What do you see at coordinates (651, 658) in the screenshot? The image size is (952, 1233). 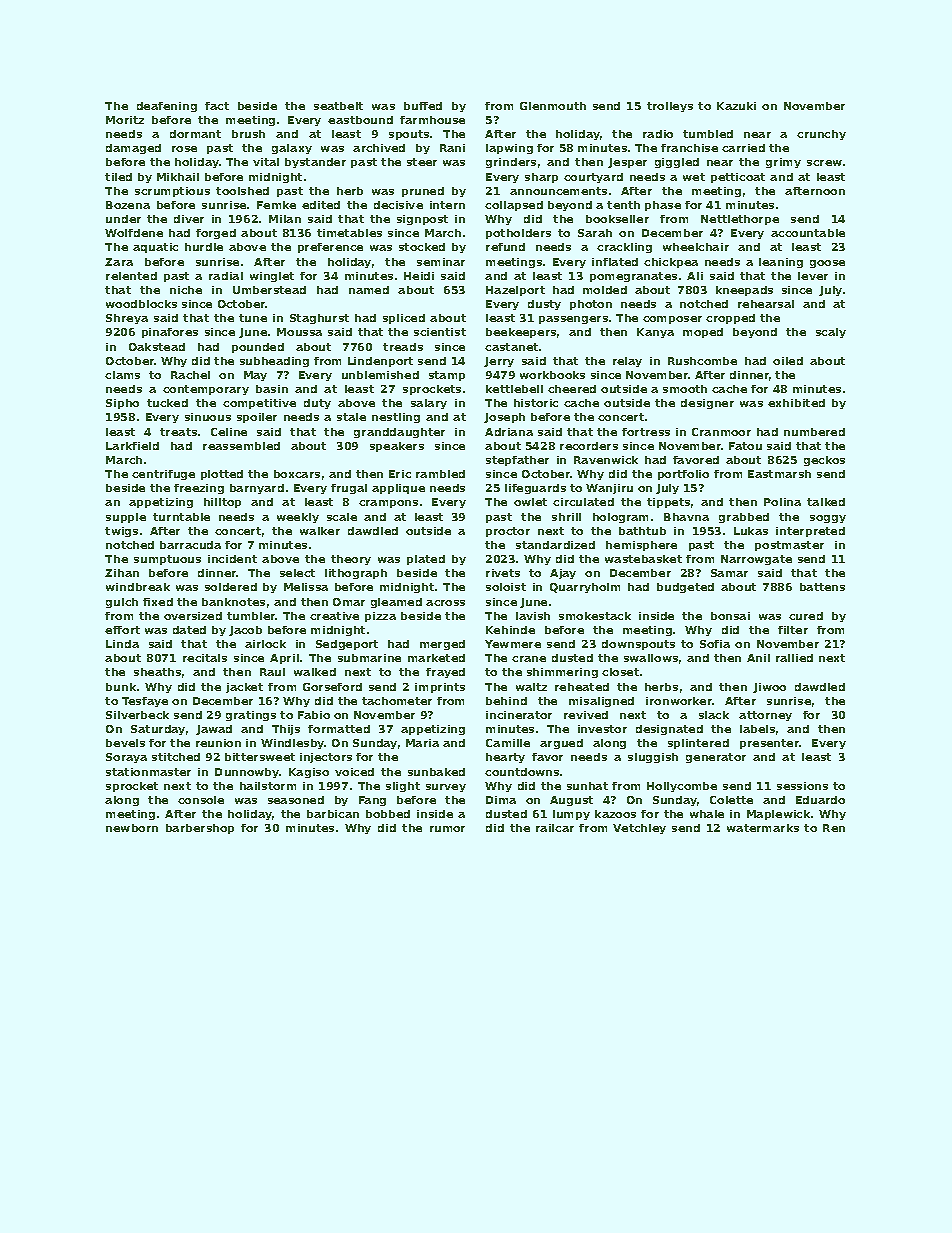 I see `swallows` at bounding box center [651, 658].
